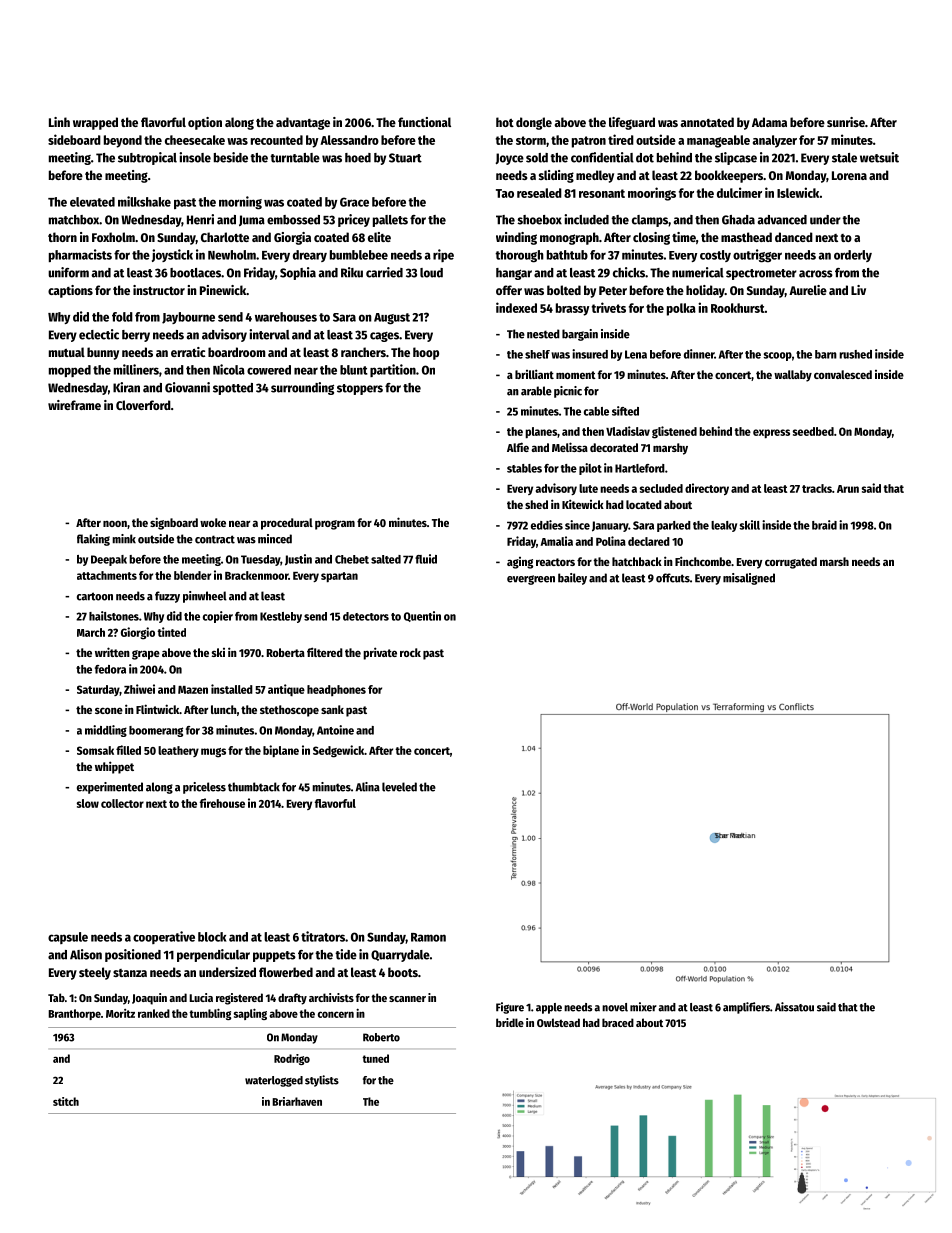  Describe the element at coordinates (222, 803) in the screenshot. I see `firehouse` at that location.
